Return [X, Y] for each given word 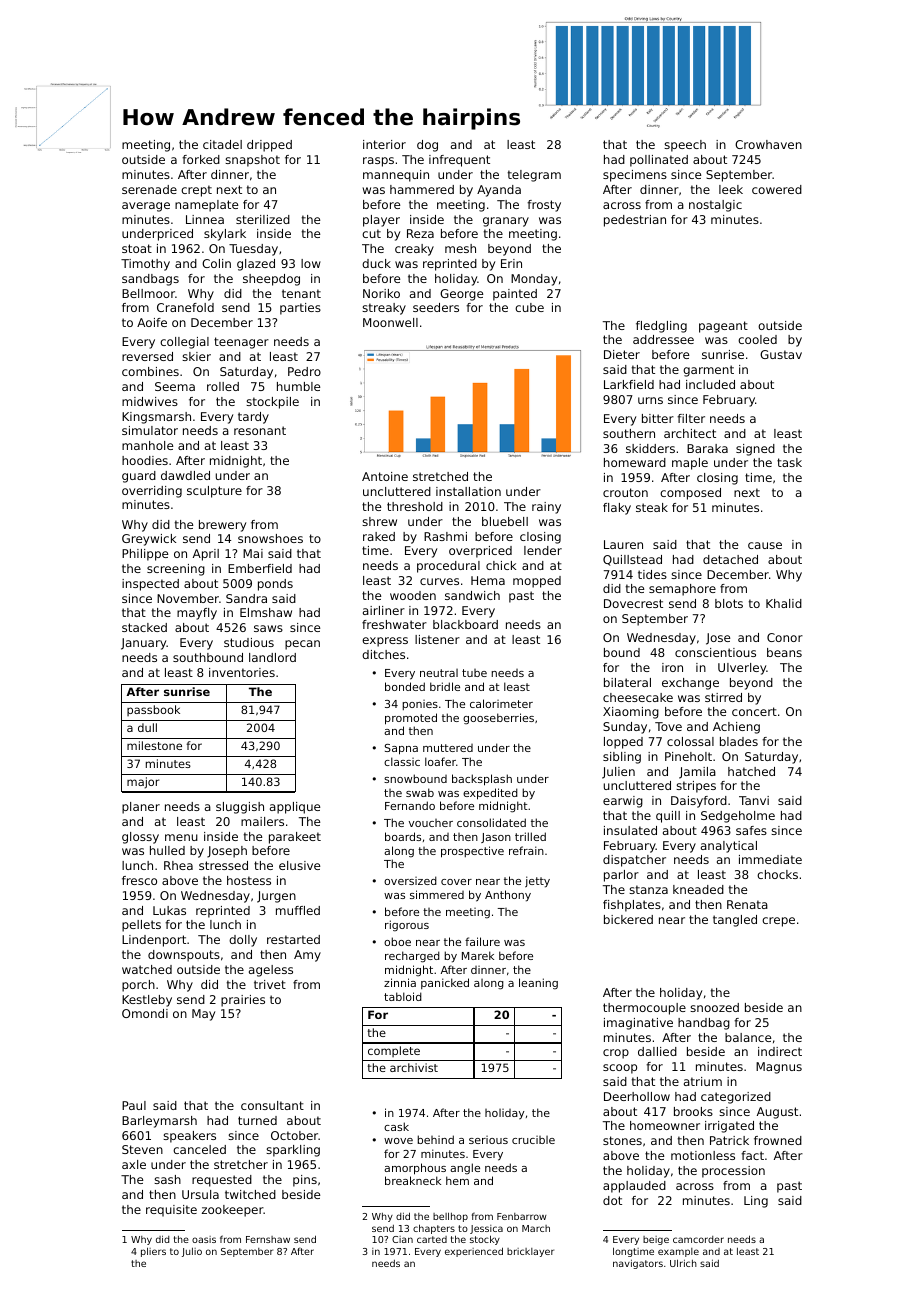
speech [685, 146]
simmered [437, 894]
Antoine [385, 476]
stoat [137, 248]
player [381, 221]
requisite [171, 1211]
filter [691, 418]
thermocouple [644, 1009]
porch [138, 986]
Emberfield [260, 568]
